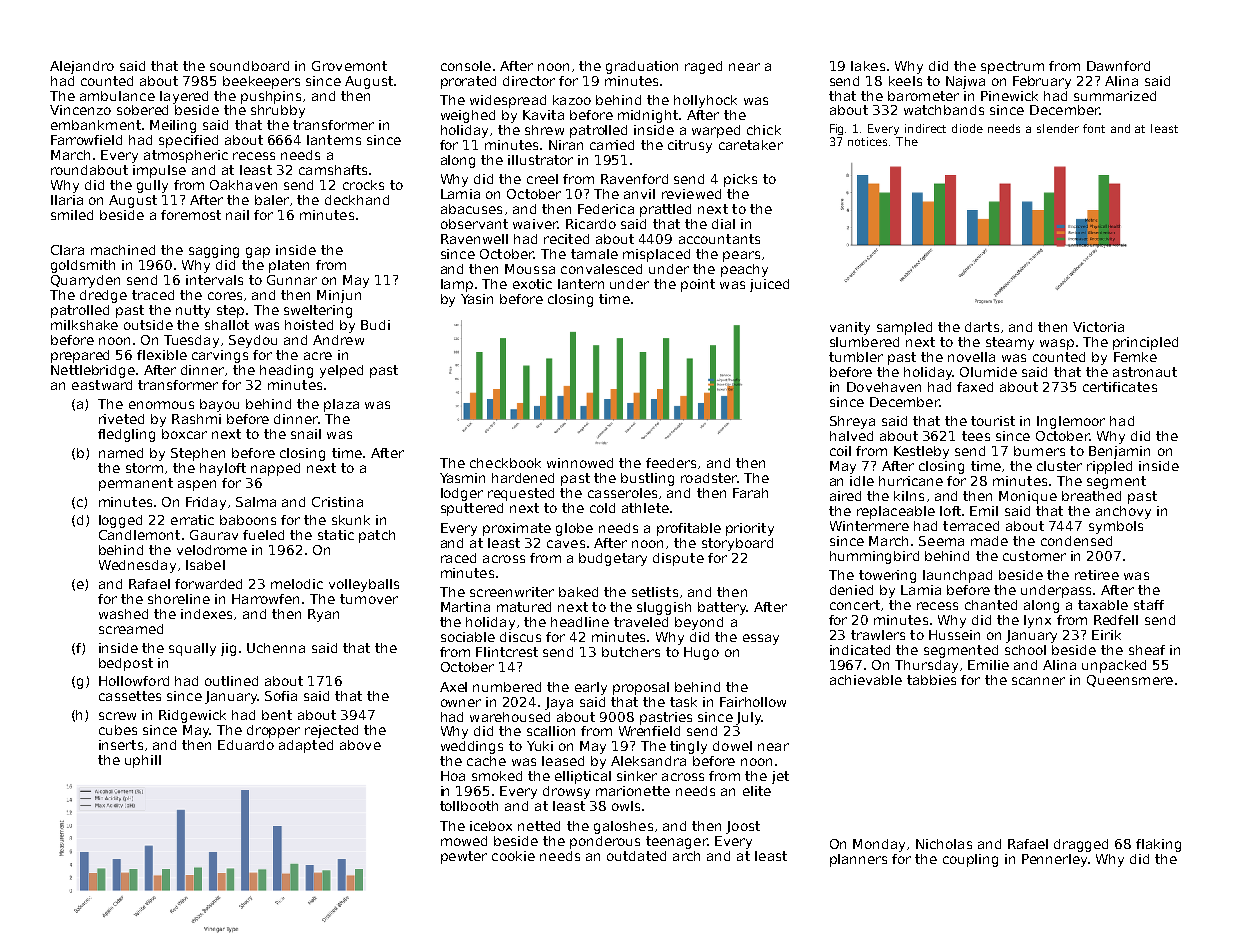  What do you see at coordinates (505, 463) in the screenshot?
I see `checkbook` at bounding box center [505, 463].
